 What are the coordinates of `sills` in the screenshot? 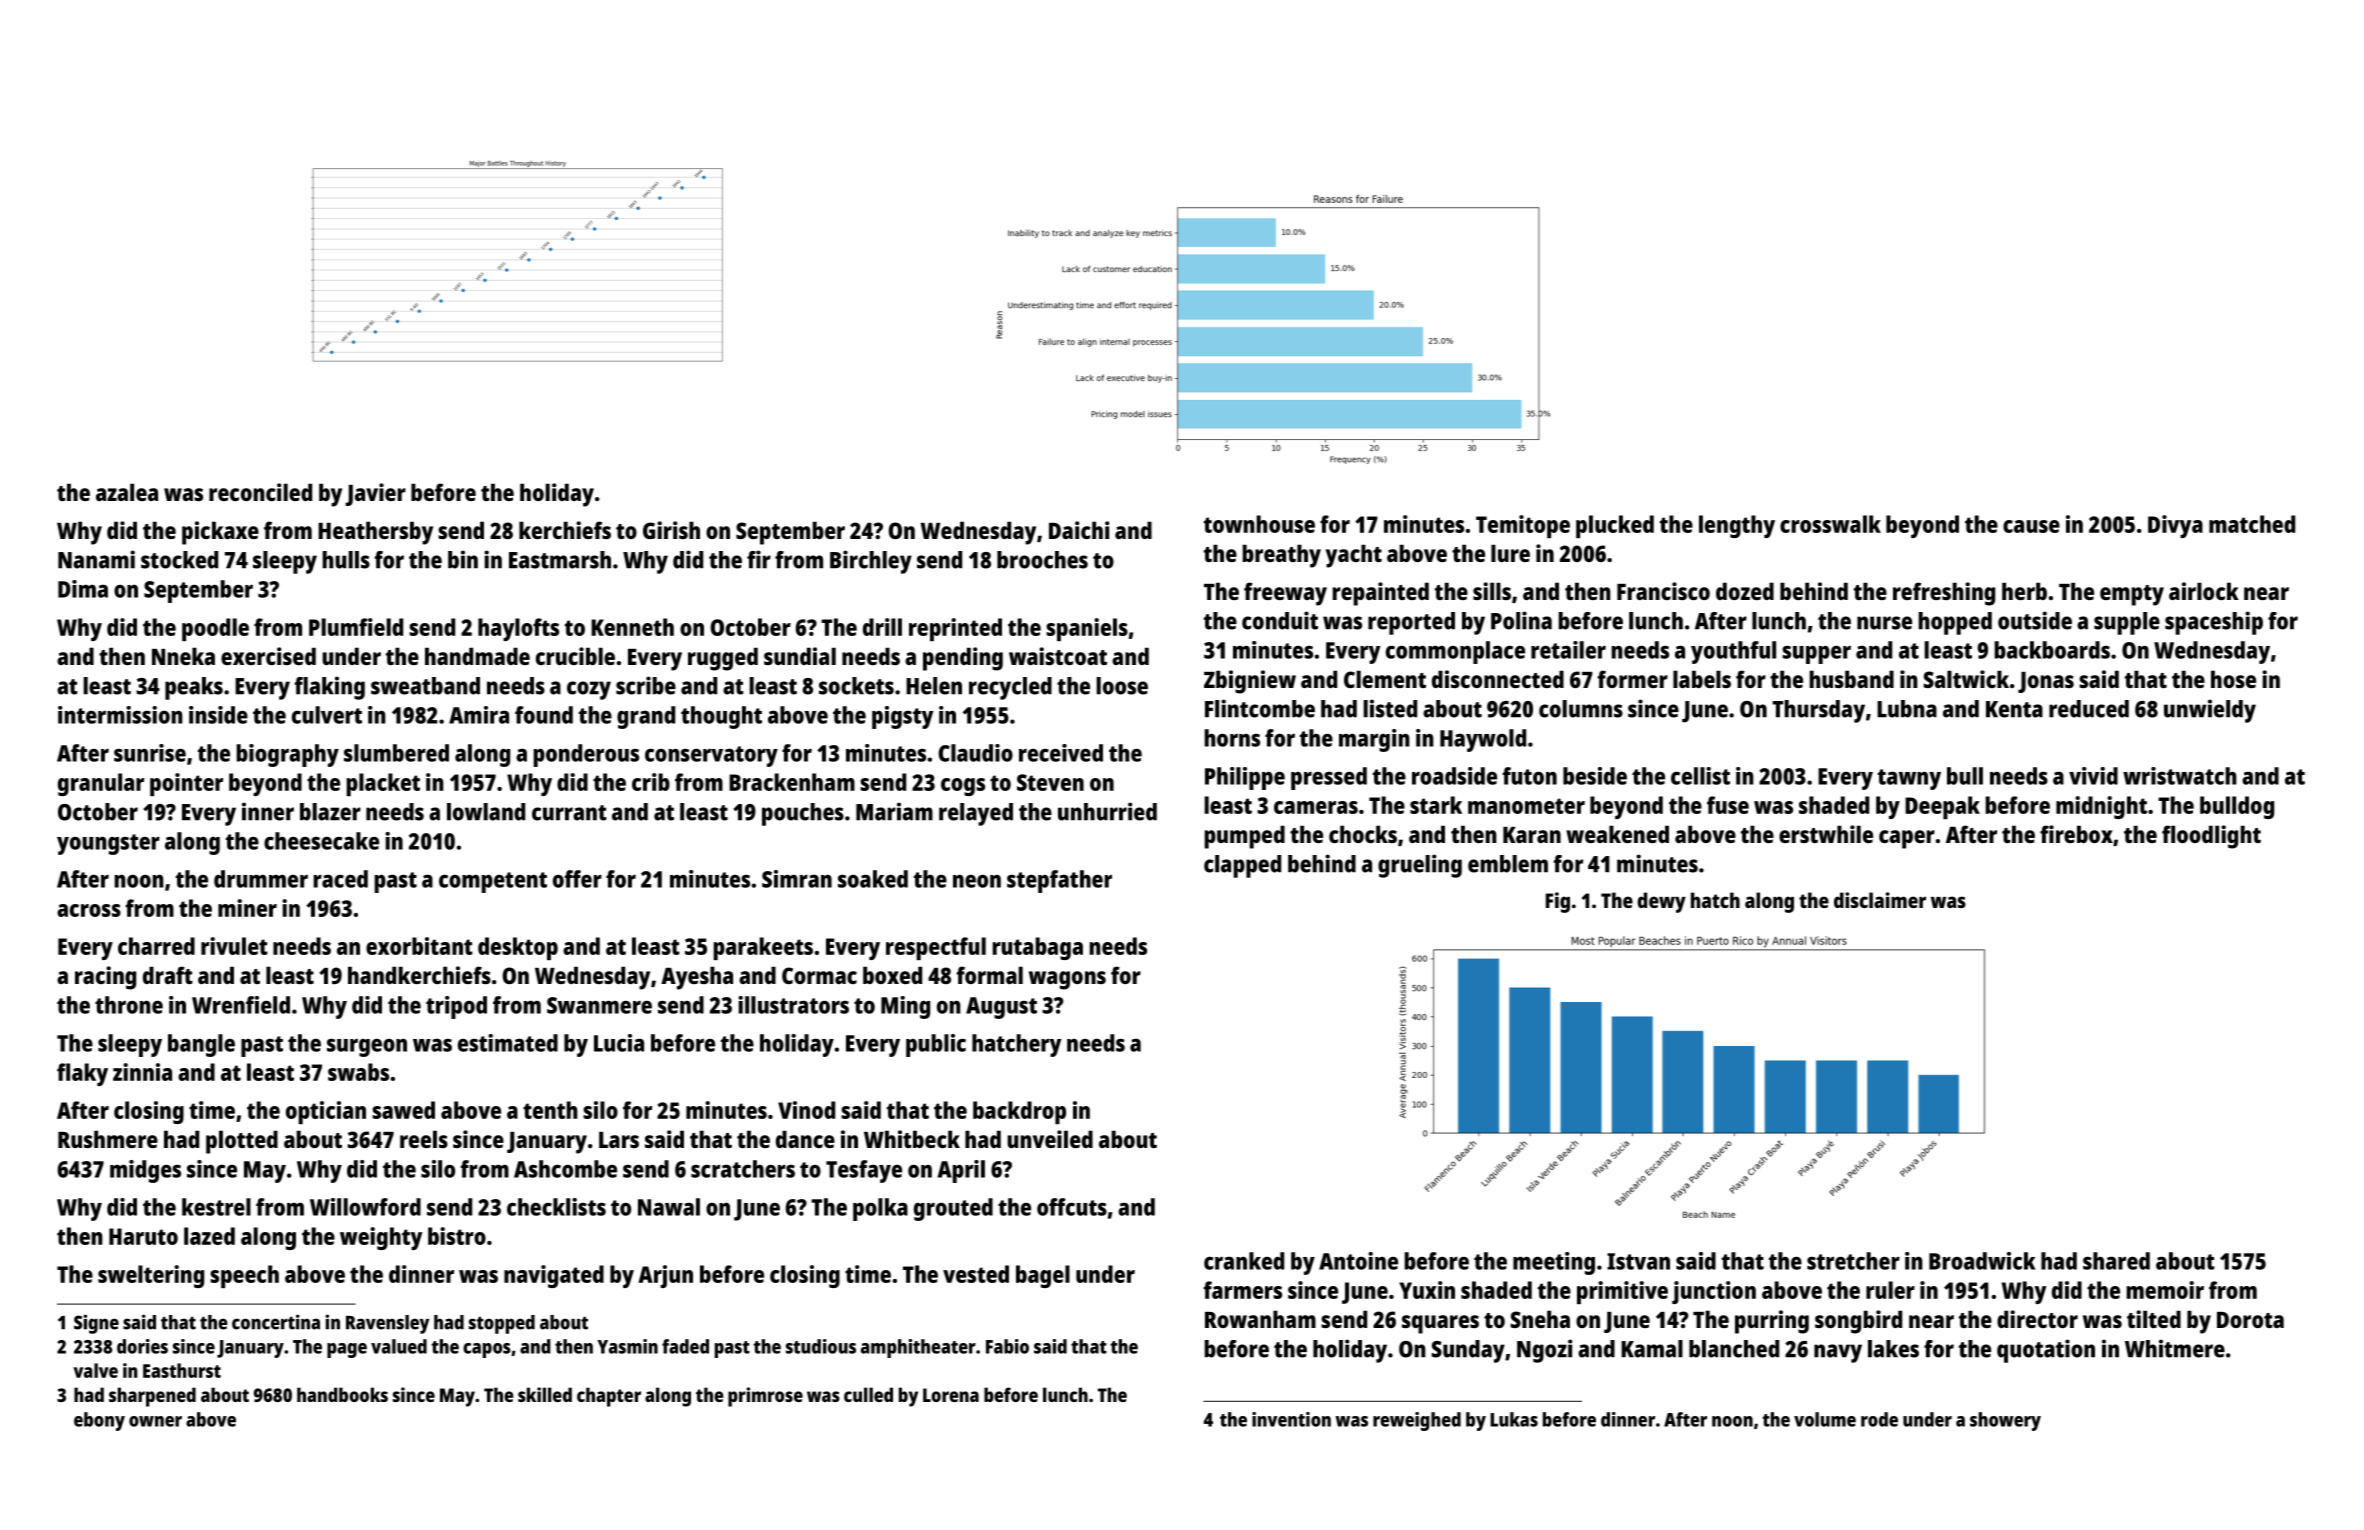 It's located at (1492, 591).
